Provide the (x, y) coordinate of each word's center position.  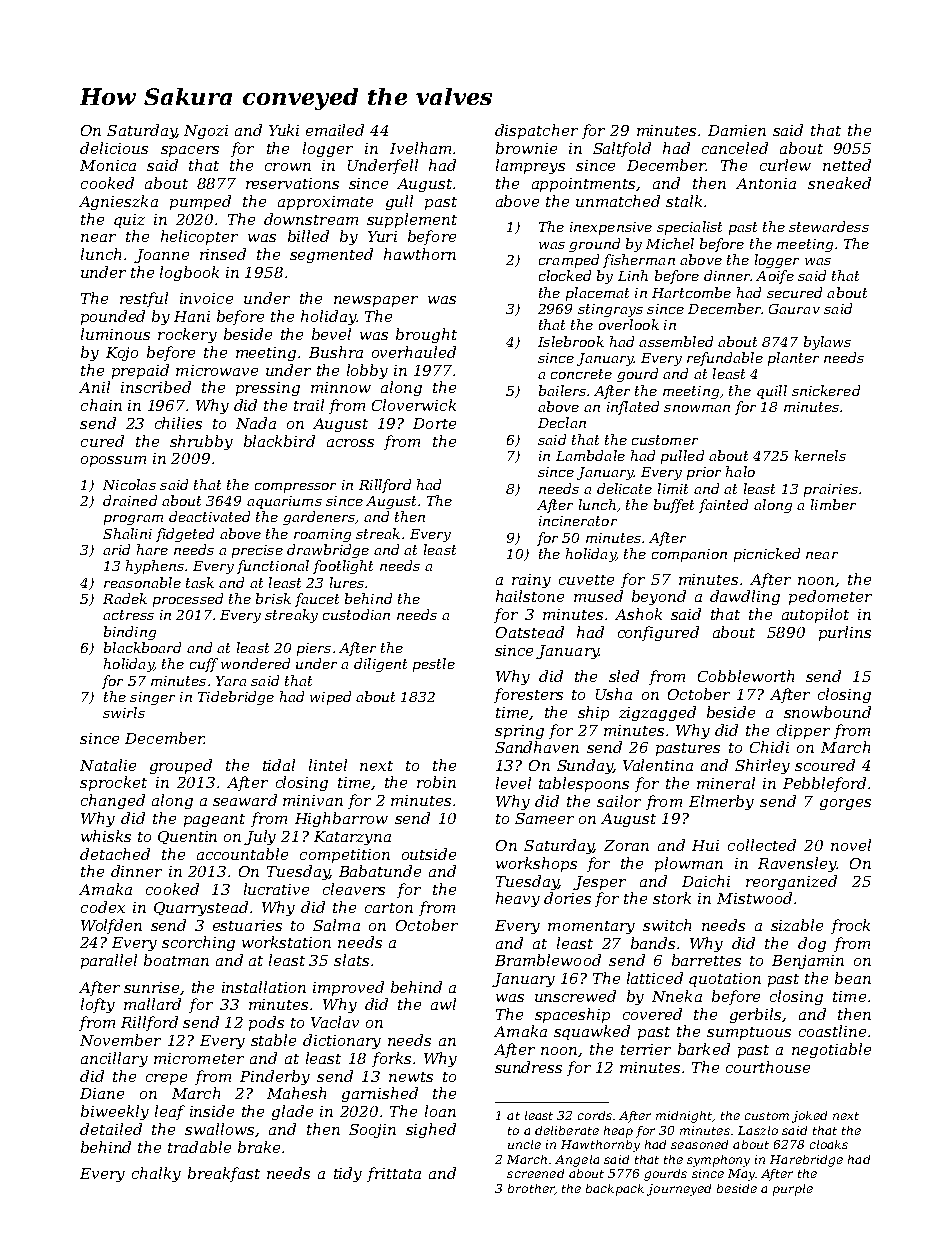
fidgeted (185, 535)
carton (389, 908)
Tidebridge (236, 698)
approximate (325, 203)
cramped (569, 261)
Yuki (284, 130)
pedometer (830, 597)
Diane (102, 1093)
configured (658, 633)
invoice (206, 298)
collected (762, 845)
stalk (684, 201)
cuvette (586, 580)
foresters (528, 695)
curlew (785, 165)
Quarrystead (201, 908)
